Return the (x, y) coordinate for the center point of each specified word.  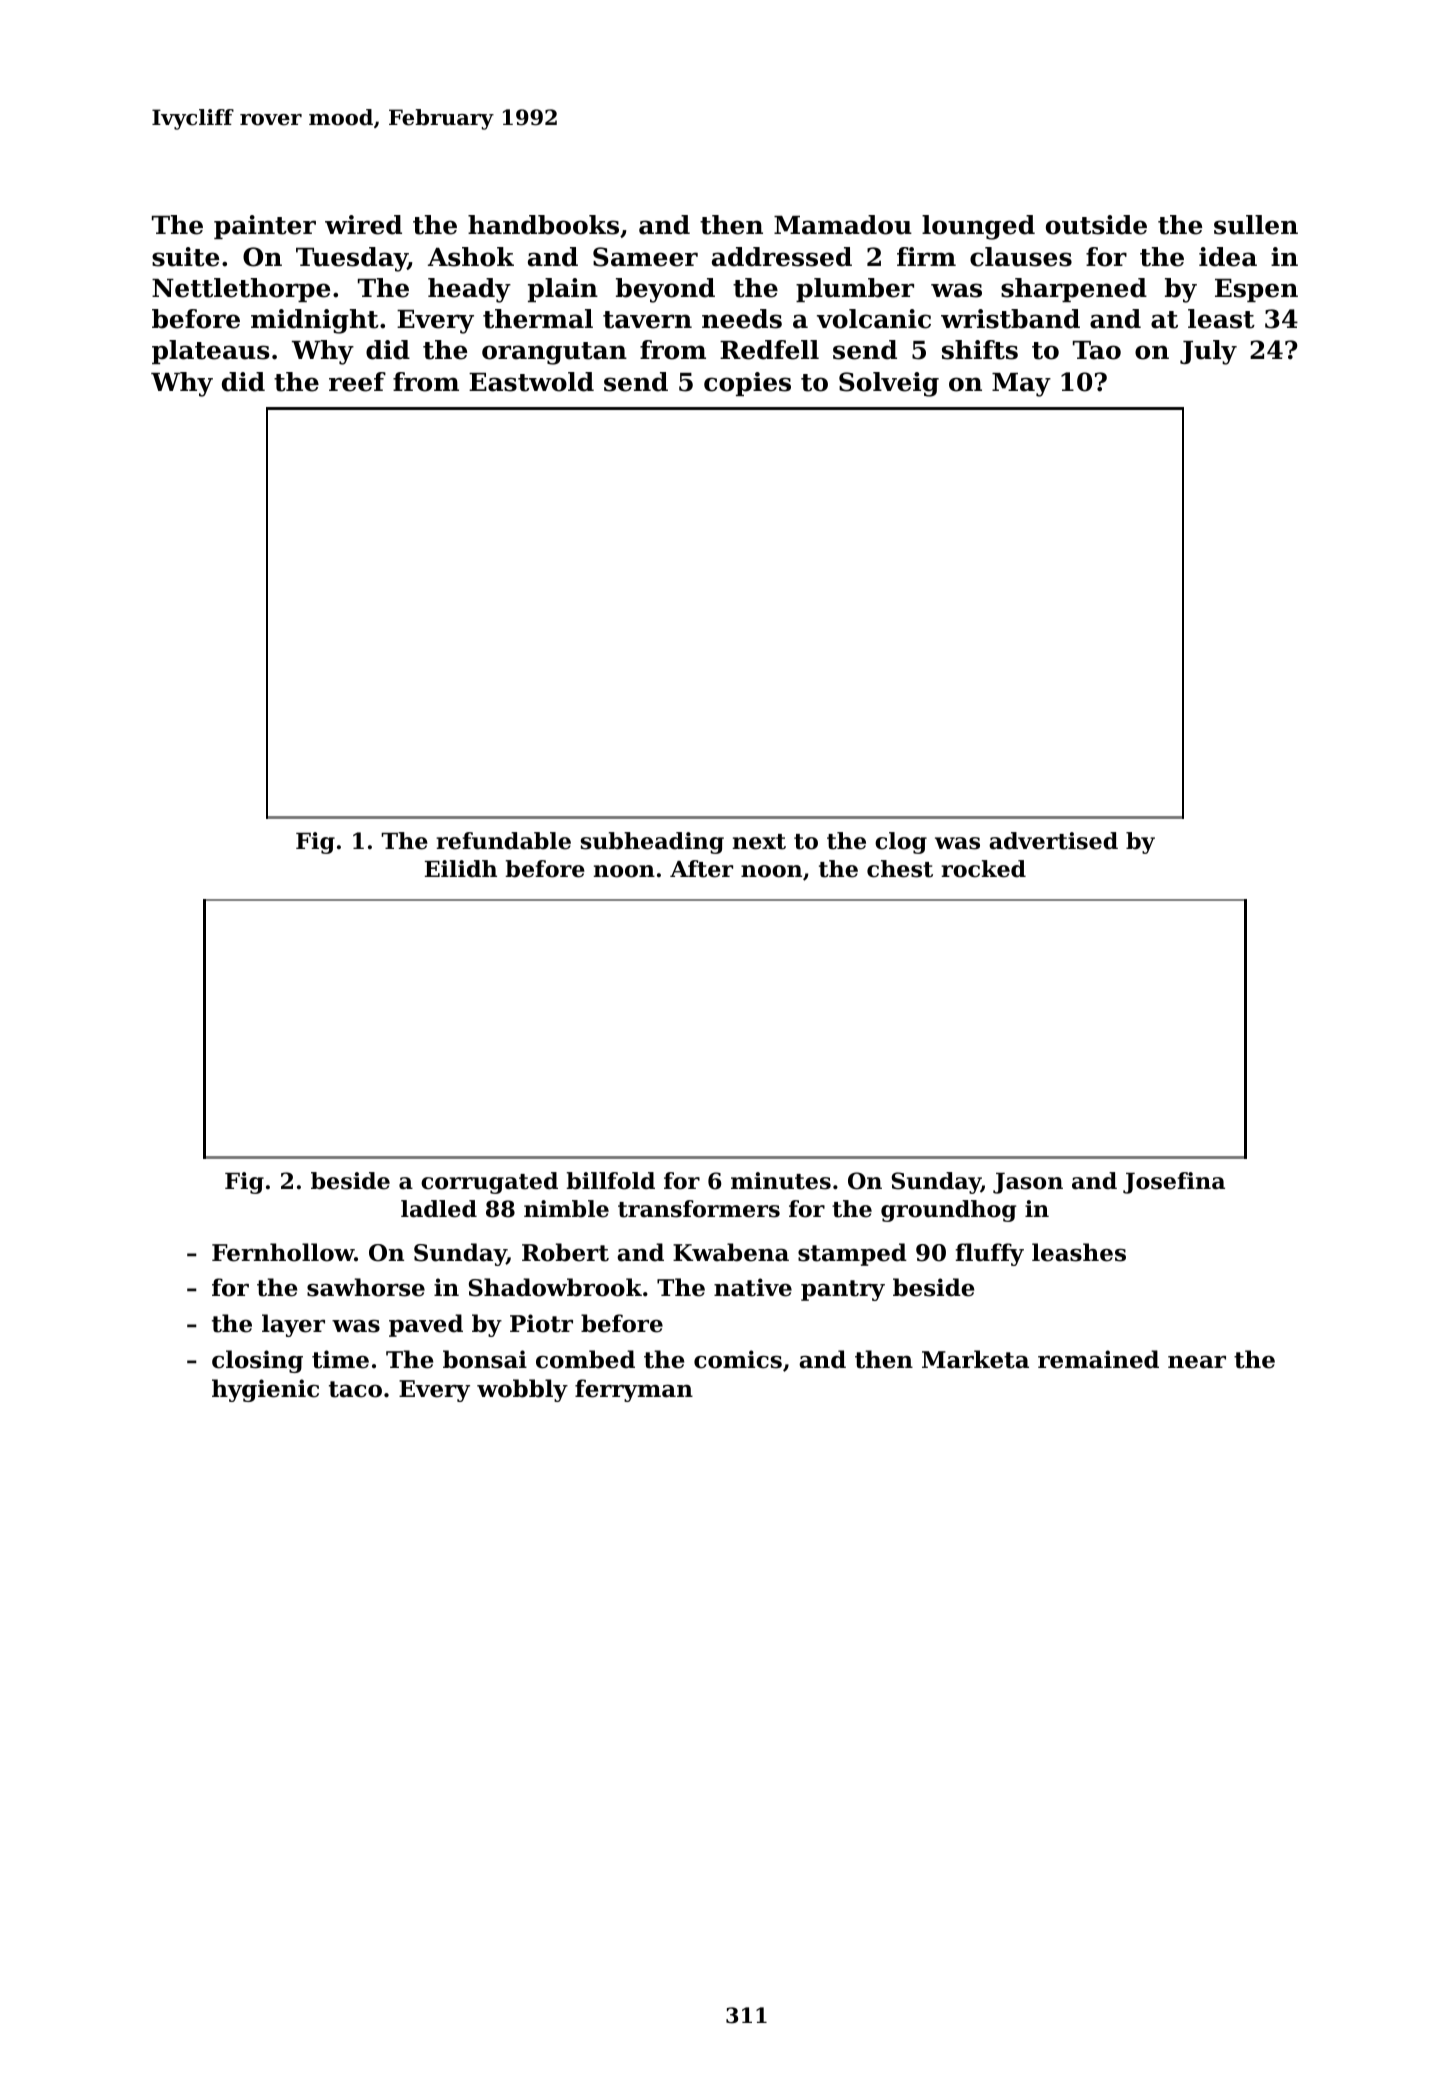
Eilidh (461, 869)
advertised (1053, 841)
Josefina (1174, 1183)
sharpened (1074, 290)
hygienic (265, 1390)
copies (747, 384)
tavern (647, 320)
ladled (439, 1209)
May (1021, 385)
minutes (781, 1181)
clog (901, 843)
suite (185, 257)
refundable (503, 841)
